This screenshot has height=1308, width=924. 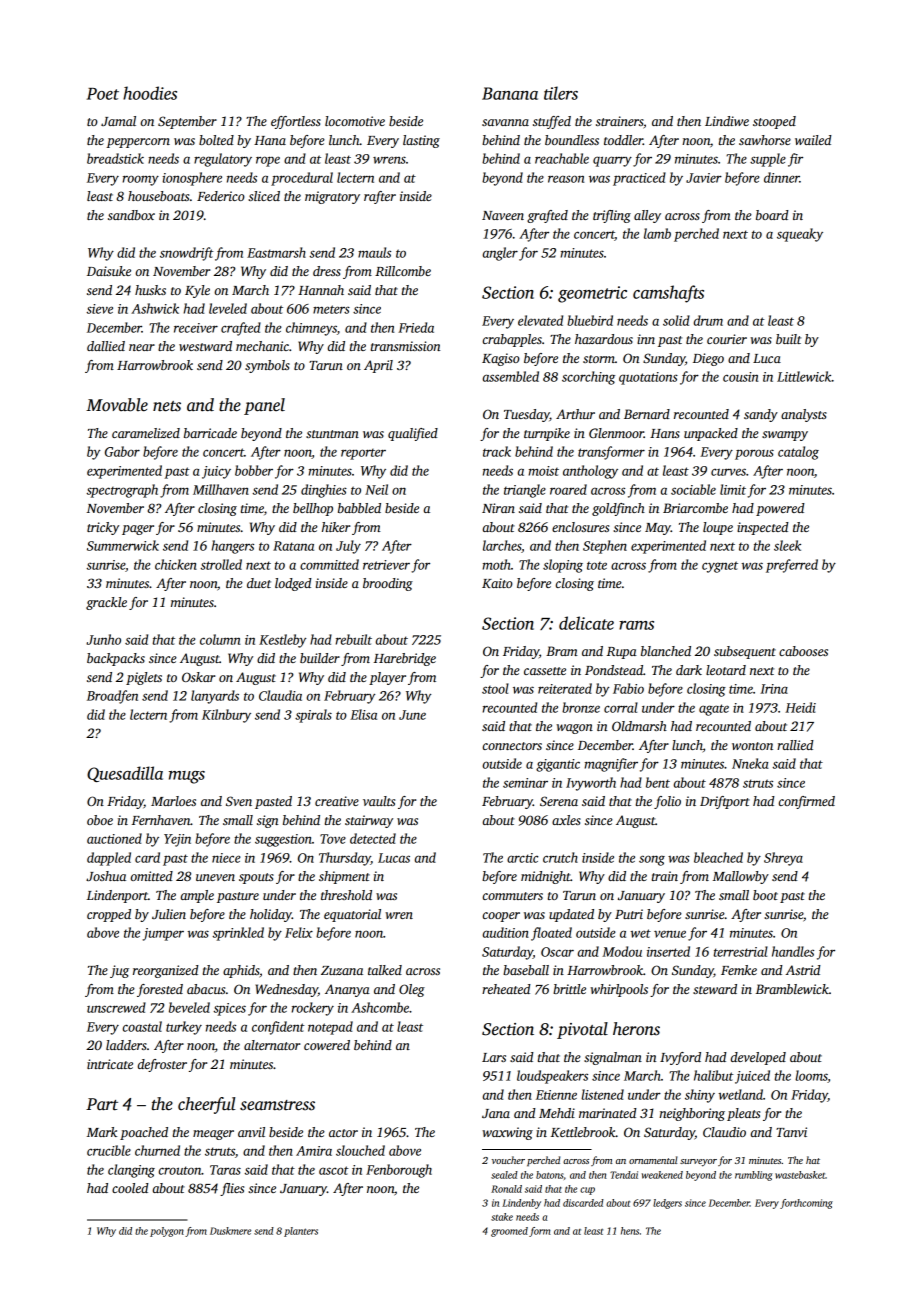 What do you see at coordinates (800, 707) in the screenshot?
I see `Heidi` at bounding box center [800, 707].
